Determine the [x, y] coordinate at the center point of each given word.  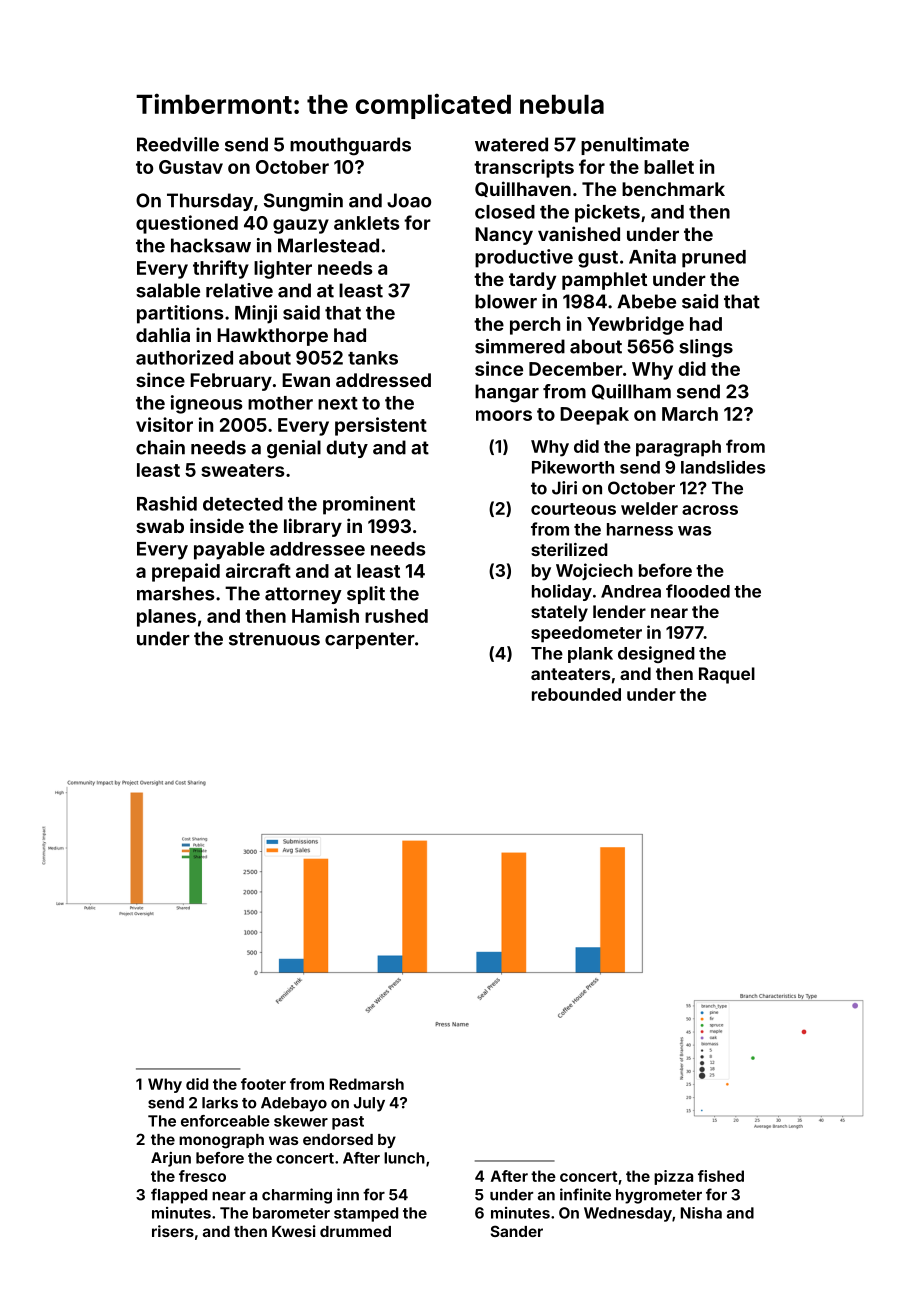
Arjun [171, 1159]
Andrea [631, 591]
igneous [207, 404]
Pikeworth [573, 467]
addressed [383, 380]
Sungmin [303, 202]
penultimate [635, 146]
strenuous [274, 639]
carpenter [370, 640]
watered [511, 144]
